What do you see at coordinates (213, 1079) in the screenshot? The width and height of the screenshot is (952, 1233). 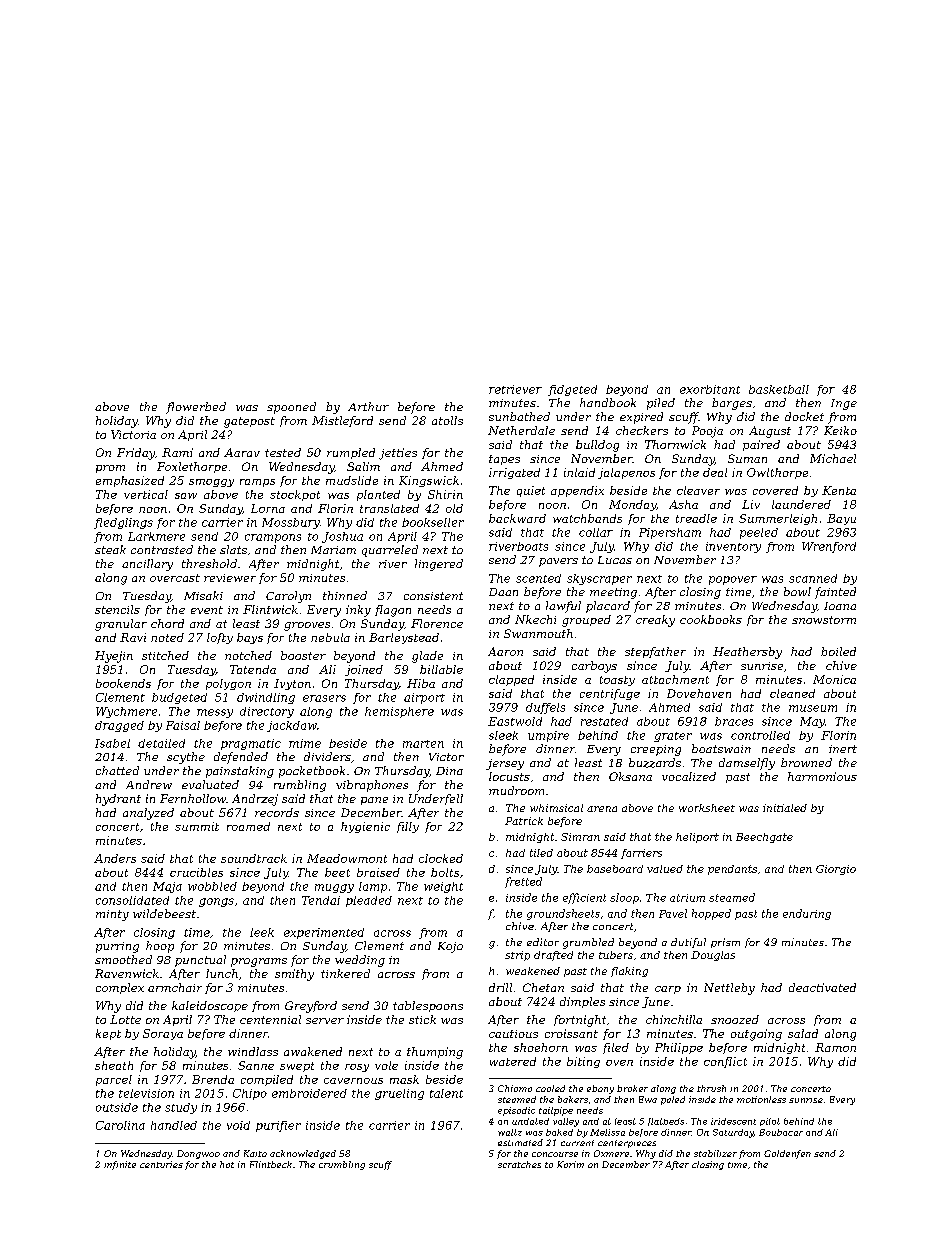 I see `Brenda` at bounding box center [213, 1079].
